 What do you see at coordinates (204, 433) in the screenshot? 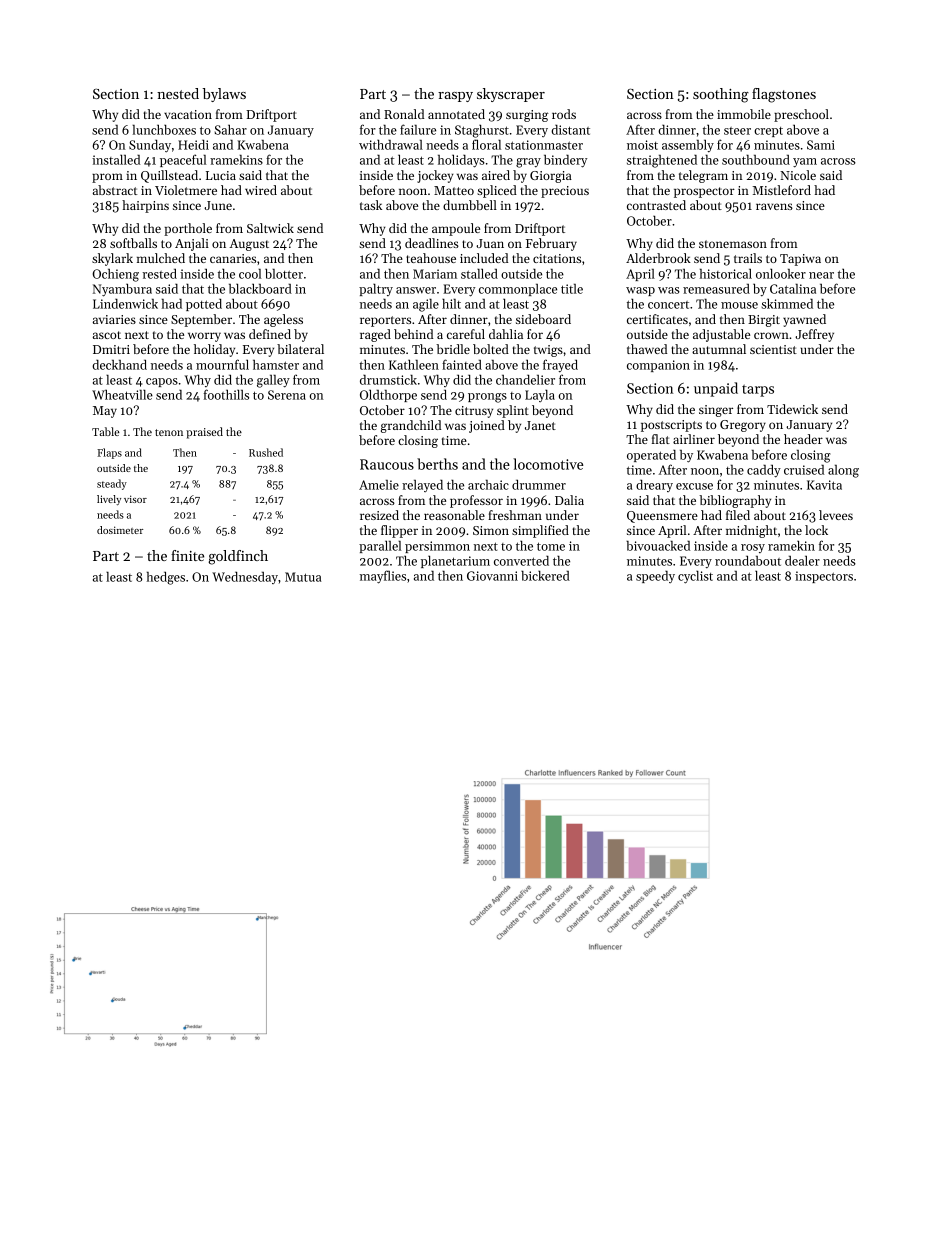
I see `praised` at bounding box center [204, 433].
